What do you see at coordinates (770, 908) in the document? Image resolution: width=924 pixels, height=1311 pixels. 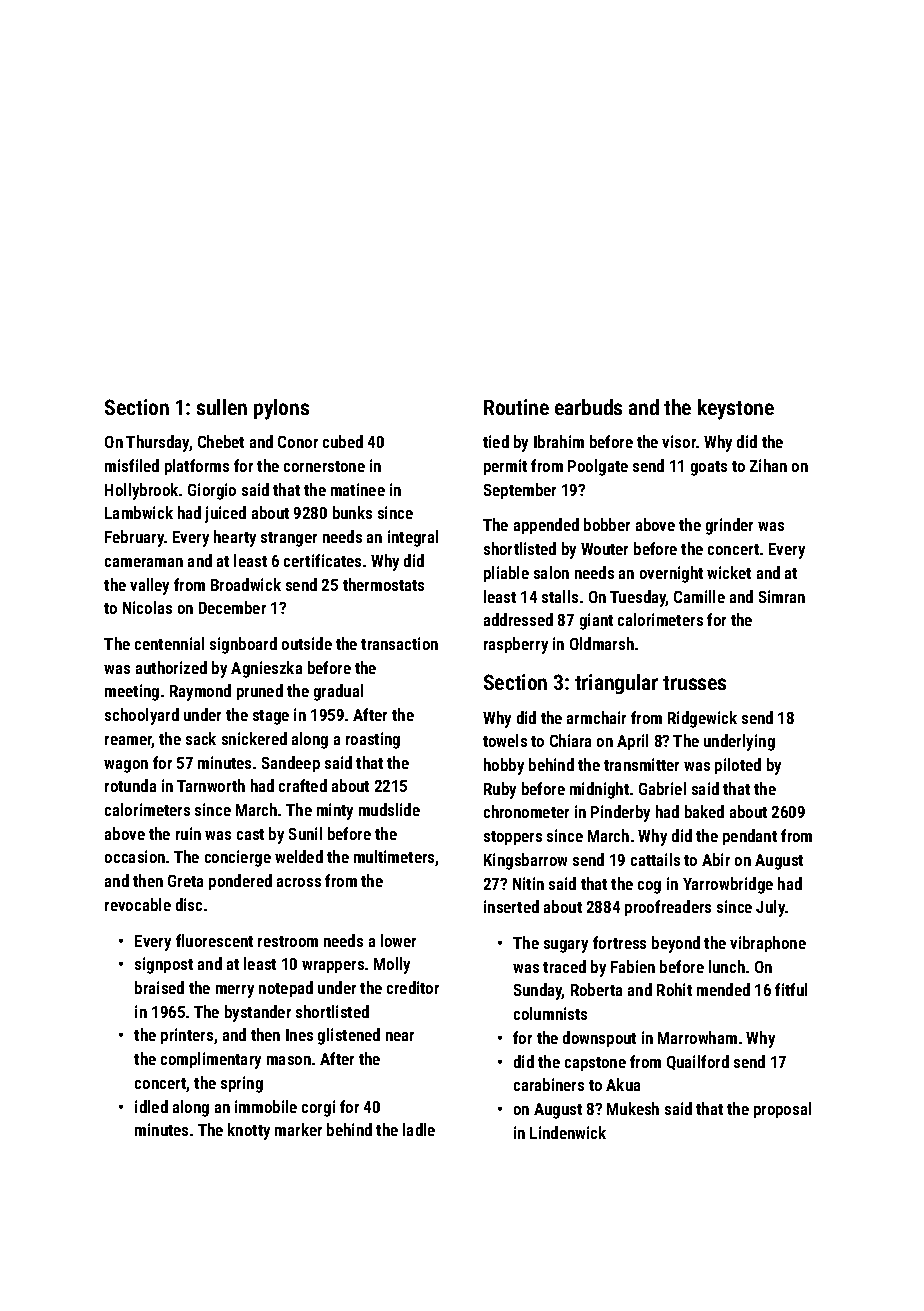 I see `July` at bounding box center [770, 908].
